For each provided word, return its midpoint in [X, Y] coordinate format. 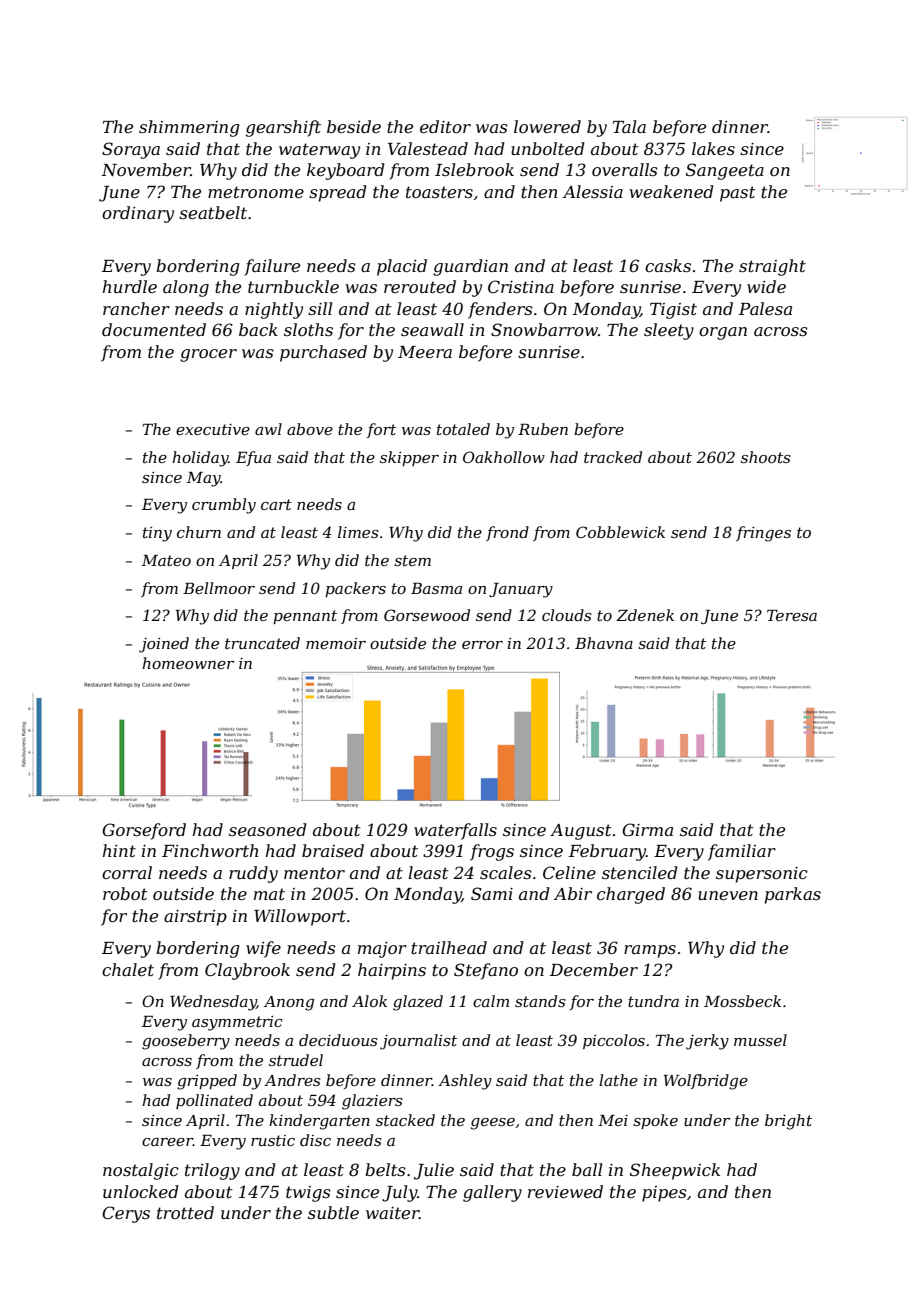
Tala [629, 126]
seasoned [267, 829]
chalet [128, 969]
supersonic [762, 875]
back [258, 329]
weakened [671, 191]
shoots [766, 457]
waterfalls [455, 831]
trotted [185, 1212]
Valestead [428, 148]
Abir [573, 893]
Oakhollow [504, 457]
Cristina [521, 286]
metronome [256, 192]
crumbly [224, 506]
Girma [647, 829]
